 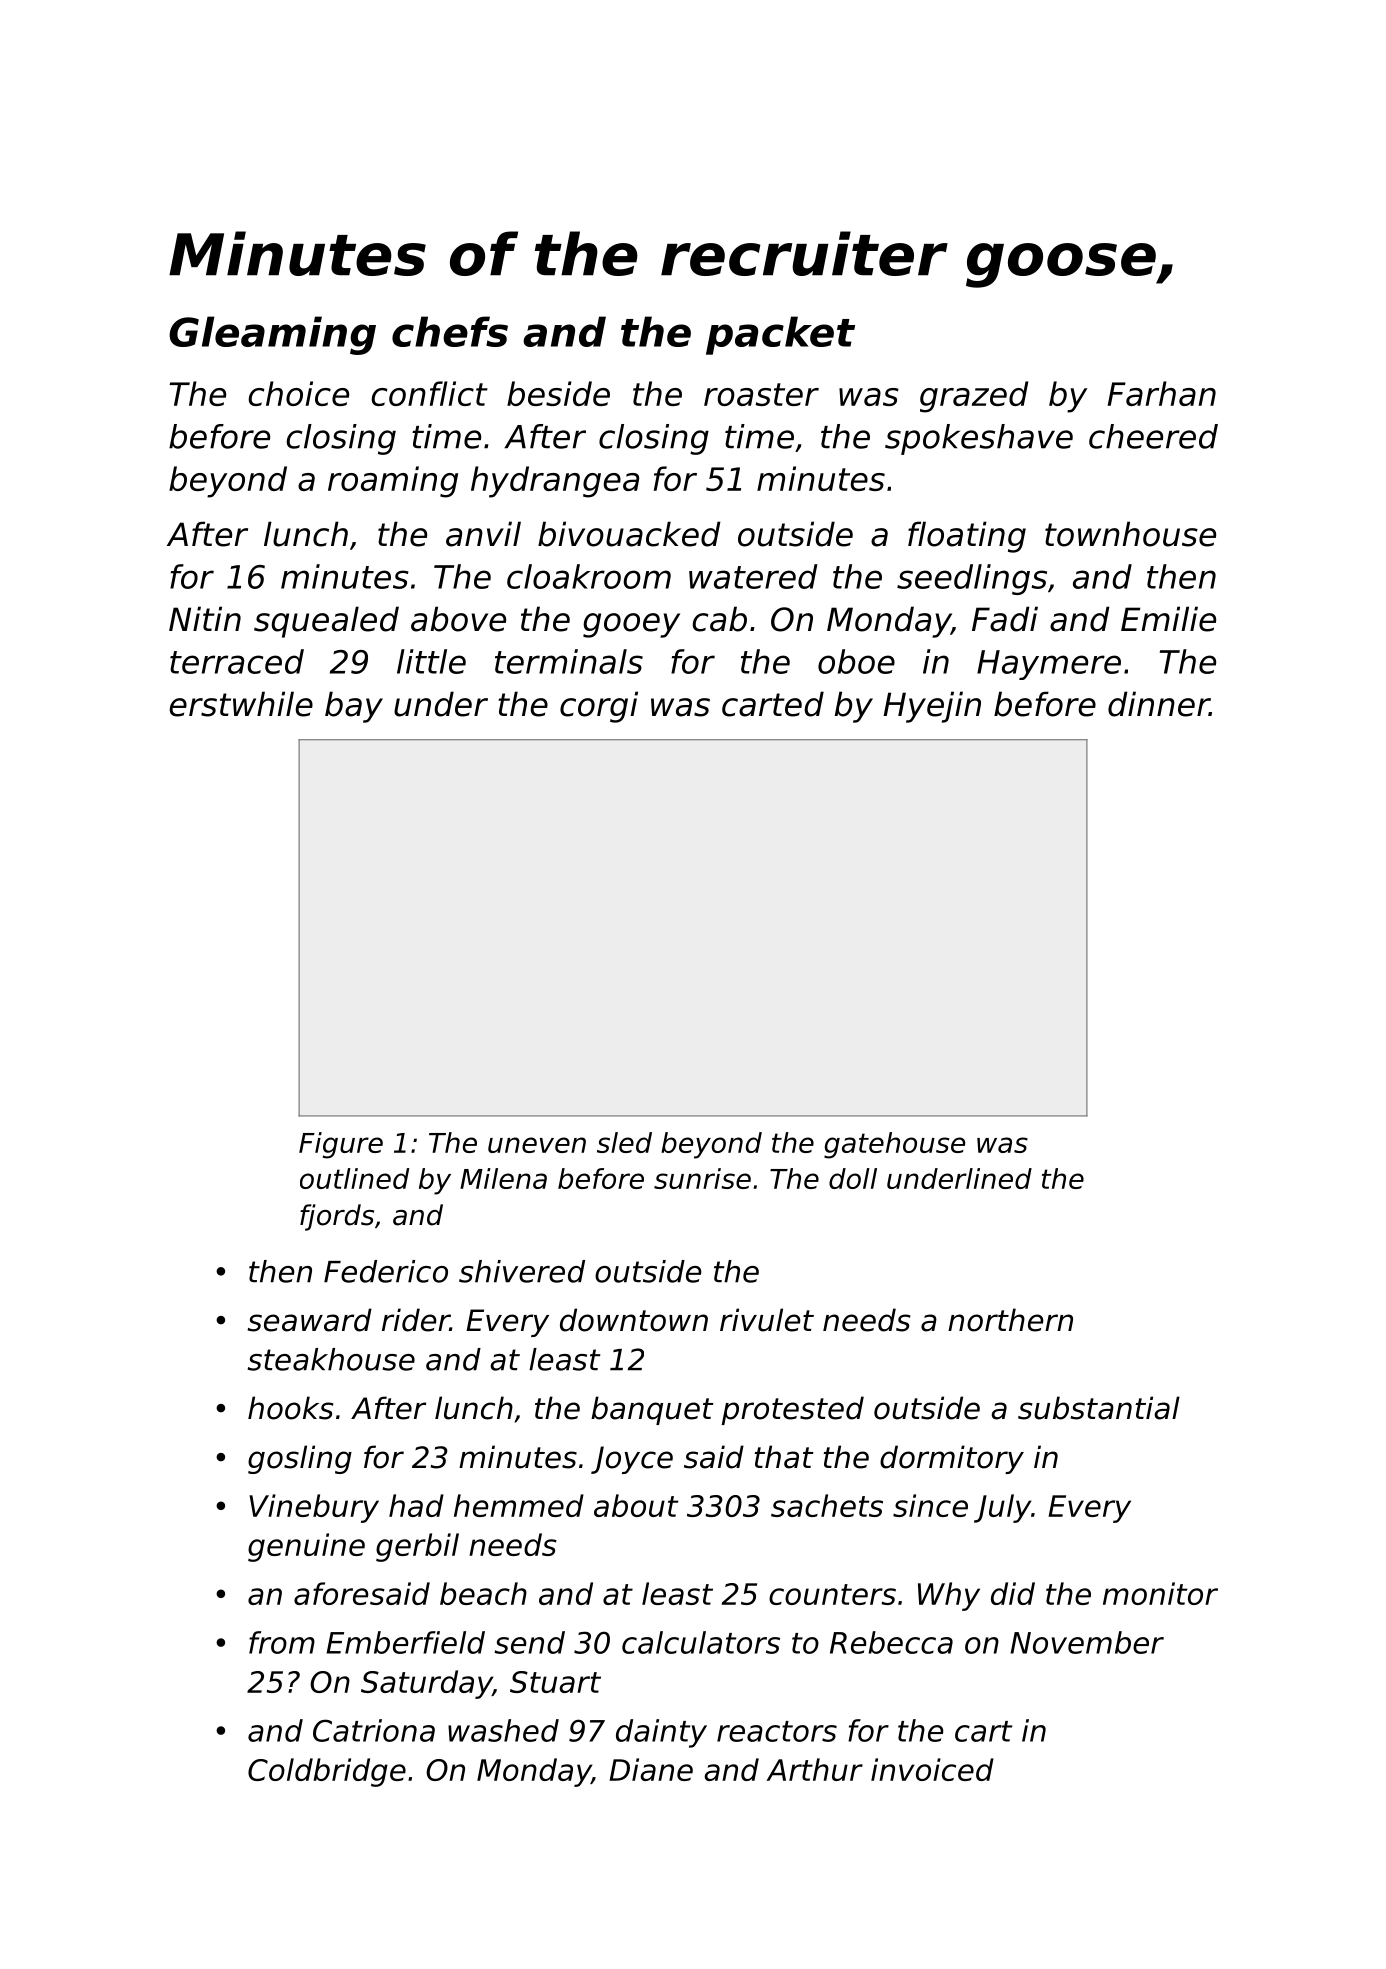 What do you see at coordinates (291, 1408) in the screenshot?
I see `hooks` at bounding box center [291, 1408].
